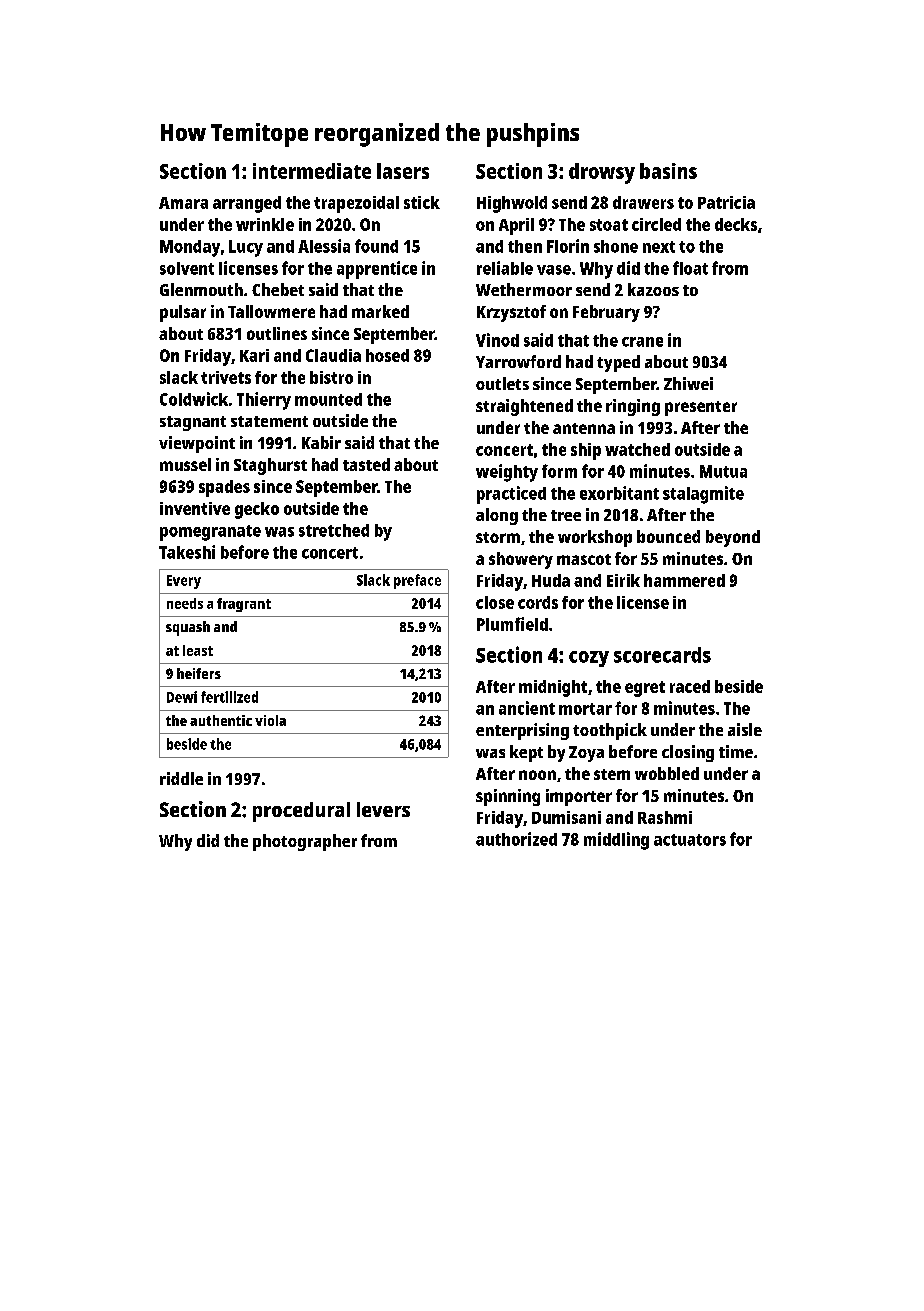 Image resolution: width=924 pixels, height=1311 pixels. I want to click on lasers, so click(403, 171).
